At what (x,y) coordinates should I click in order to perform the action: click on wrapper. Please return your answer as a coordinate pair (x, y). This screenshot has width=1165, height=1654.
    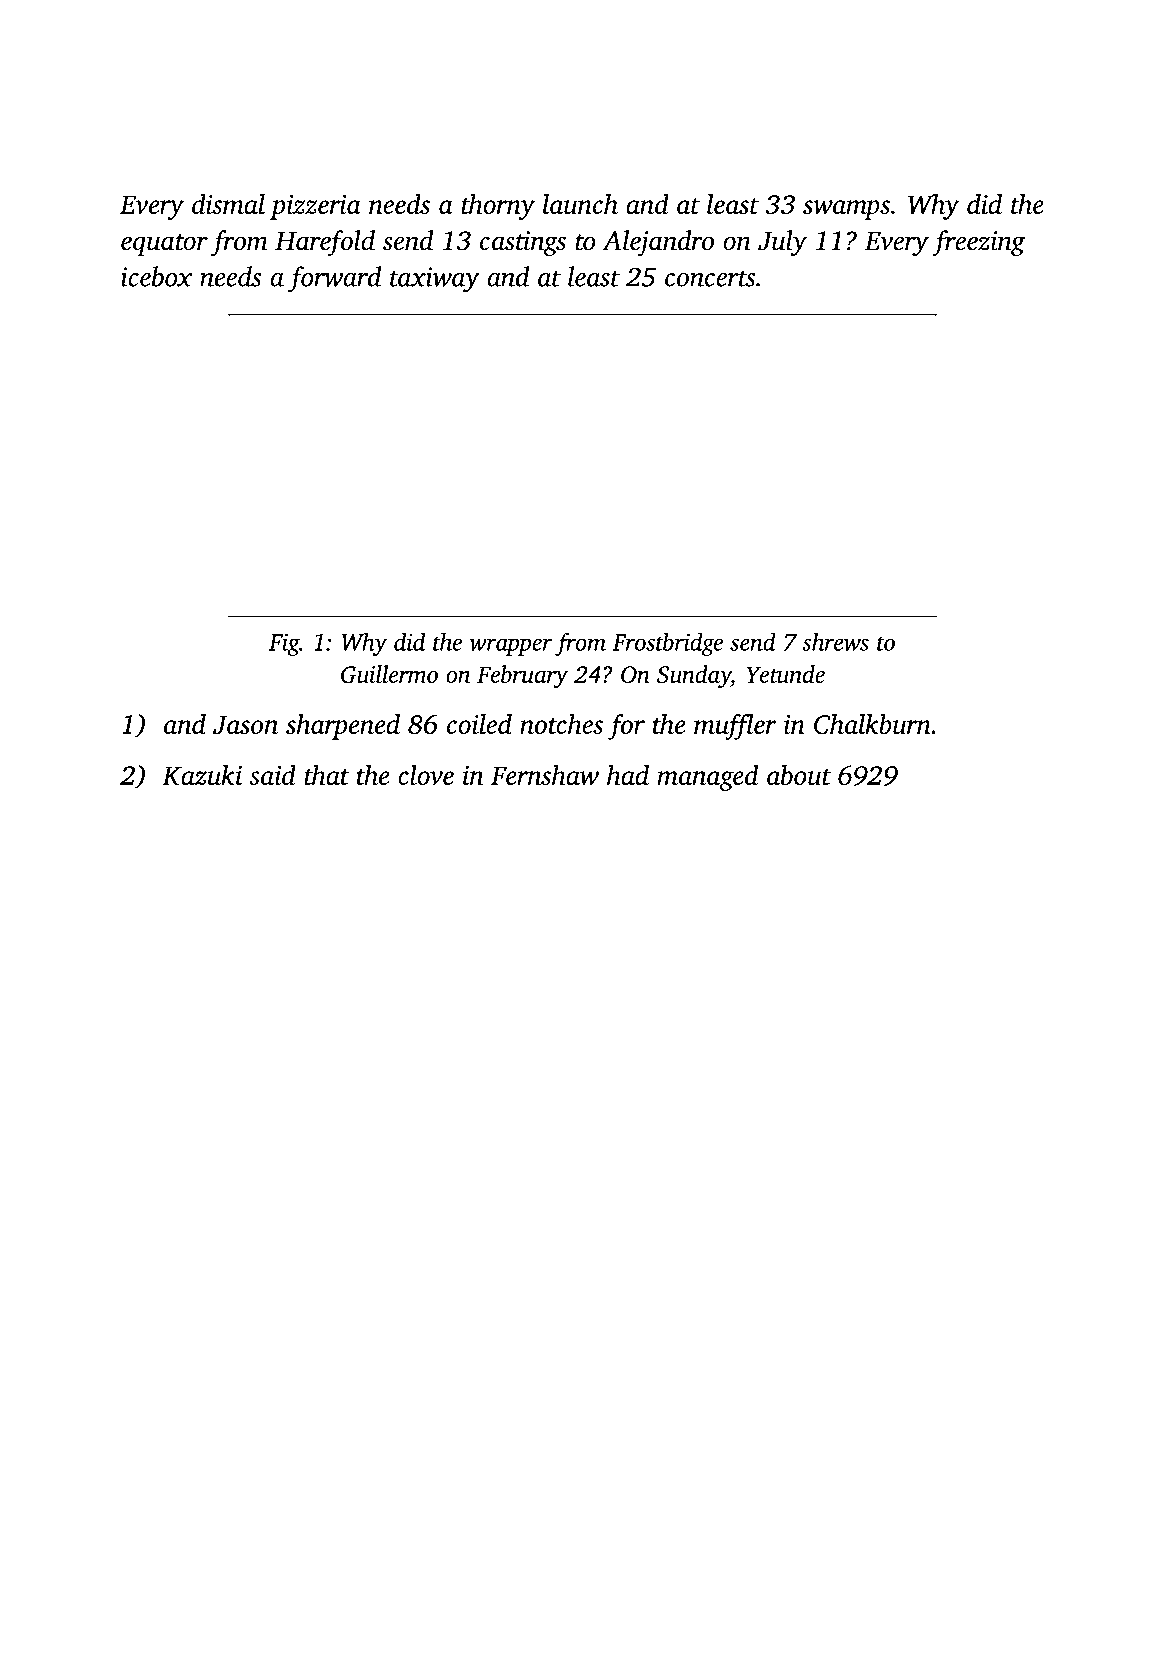
    Looking at the image, I should click on (510, 647).
